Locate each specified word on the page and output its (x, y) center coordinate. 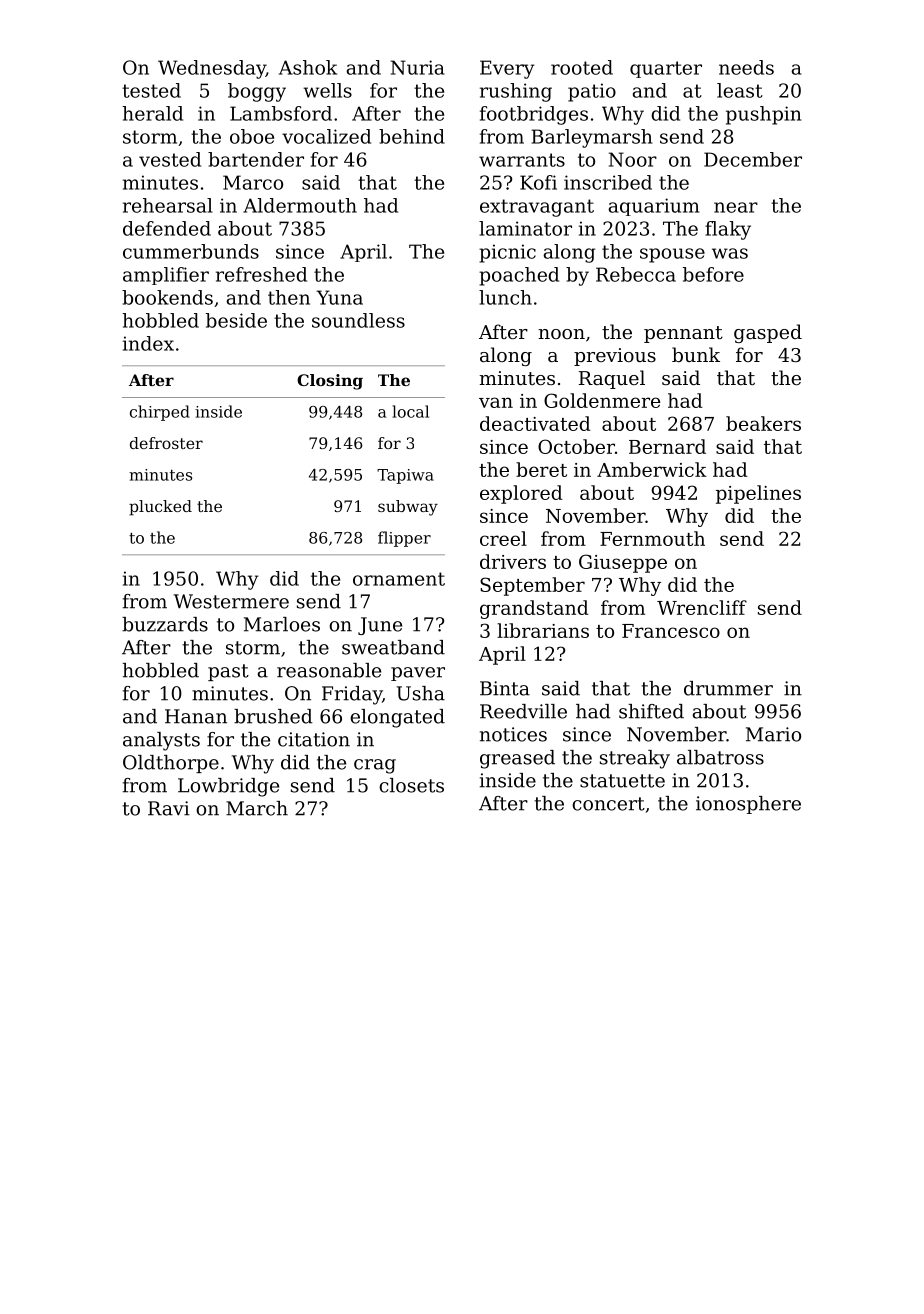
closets (411, 785)
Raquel (612, 379)
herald (152, 113)
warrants (522, 160)
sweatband (393, 647)
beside (236, 320)
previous (615, 357)
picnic (507, 253)
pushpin (763, 115)
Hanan (196, 716)
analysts (161, 741)
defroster (166, 443)
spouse (672, 255)
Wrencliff (702, 607)
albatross (720, 757)
